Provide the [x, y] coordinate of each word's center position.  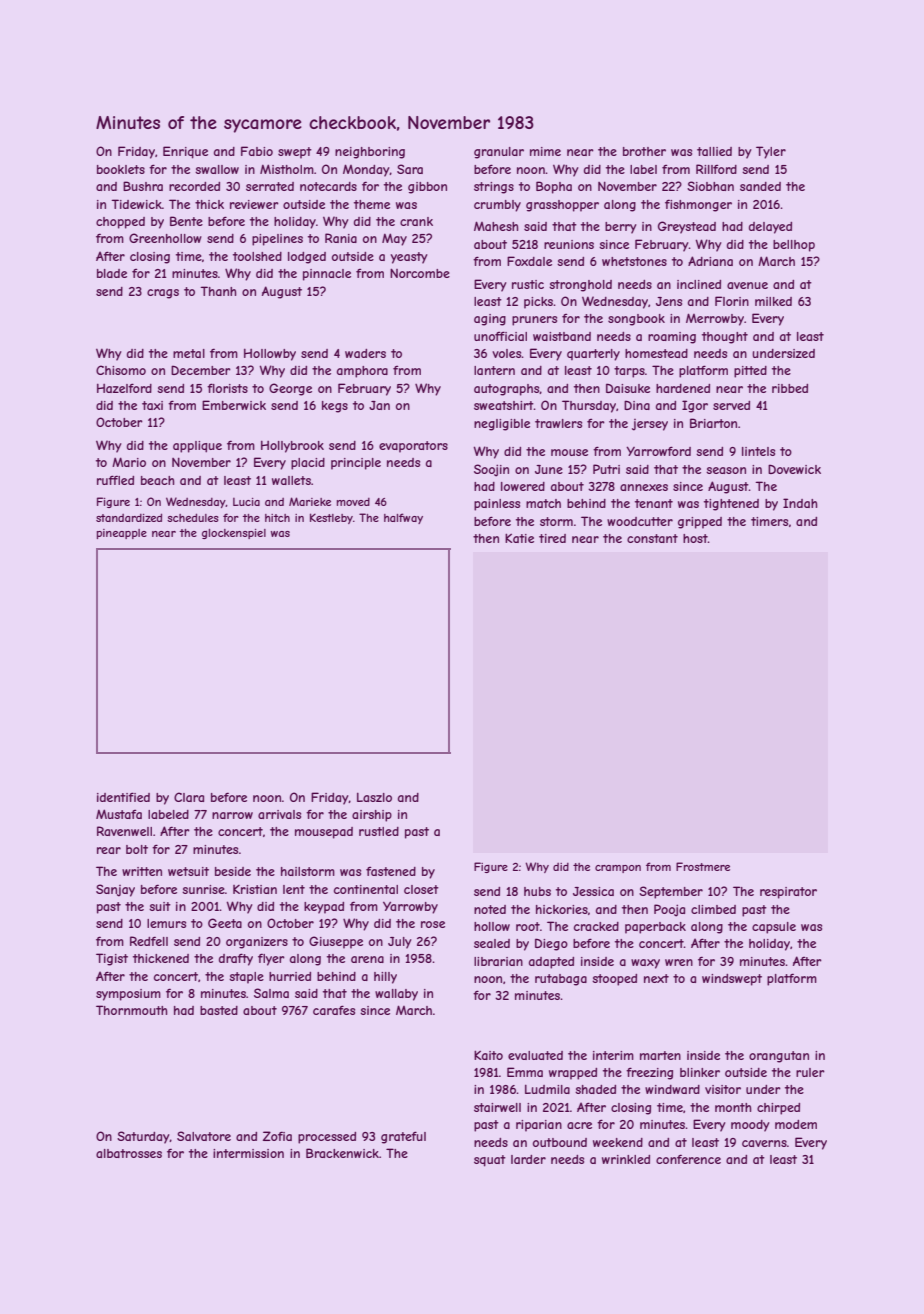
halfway [403, 518]
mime [545, 151]
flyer [271, 959]
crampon [618, 869]
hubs [537, 891]
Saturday [143, 1137]
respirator [788, 893]
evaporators [413, 447]
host [695, 538]
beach [158, 480]
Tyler [771, 152]
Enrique [185, 152]
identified [123, 797]
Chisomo [121, 370]
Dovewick [794, 469]
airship [372, 816]
